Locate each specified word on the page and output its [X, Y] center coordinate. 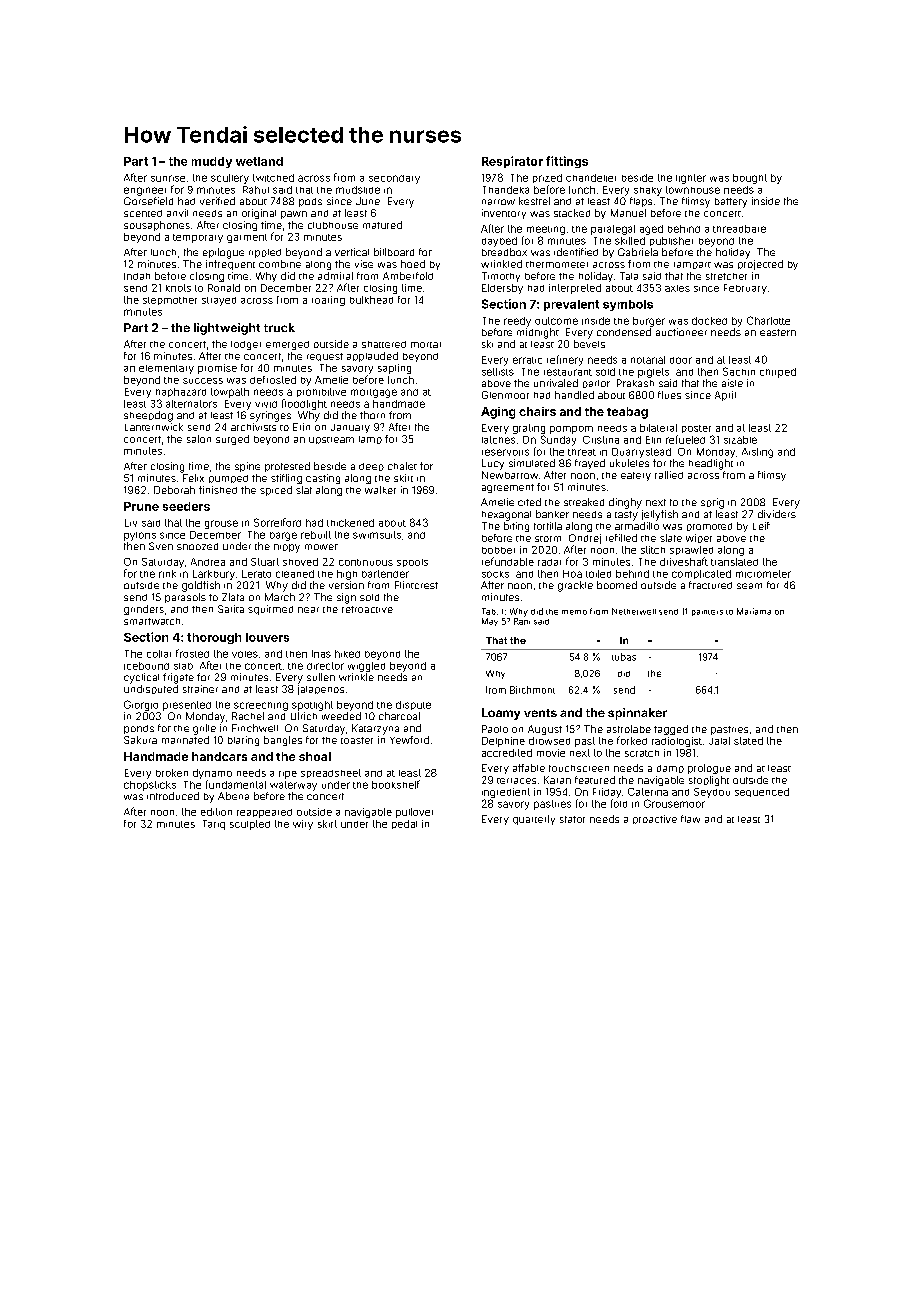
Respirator [512, 162]
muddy [212, 162]
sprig [712, 503]
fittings [567, 162]
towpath [230, 393]
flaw [690, 819]
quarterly [534, 820]
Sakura [140, 740]
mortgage [374, 393]
